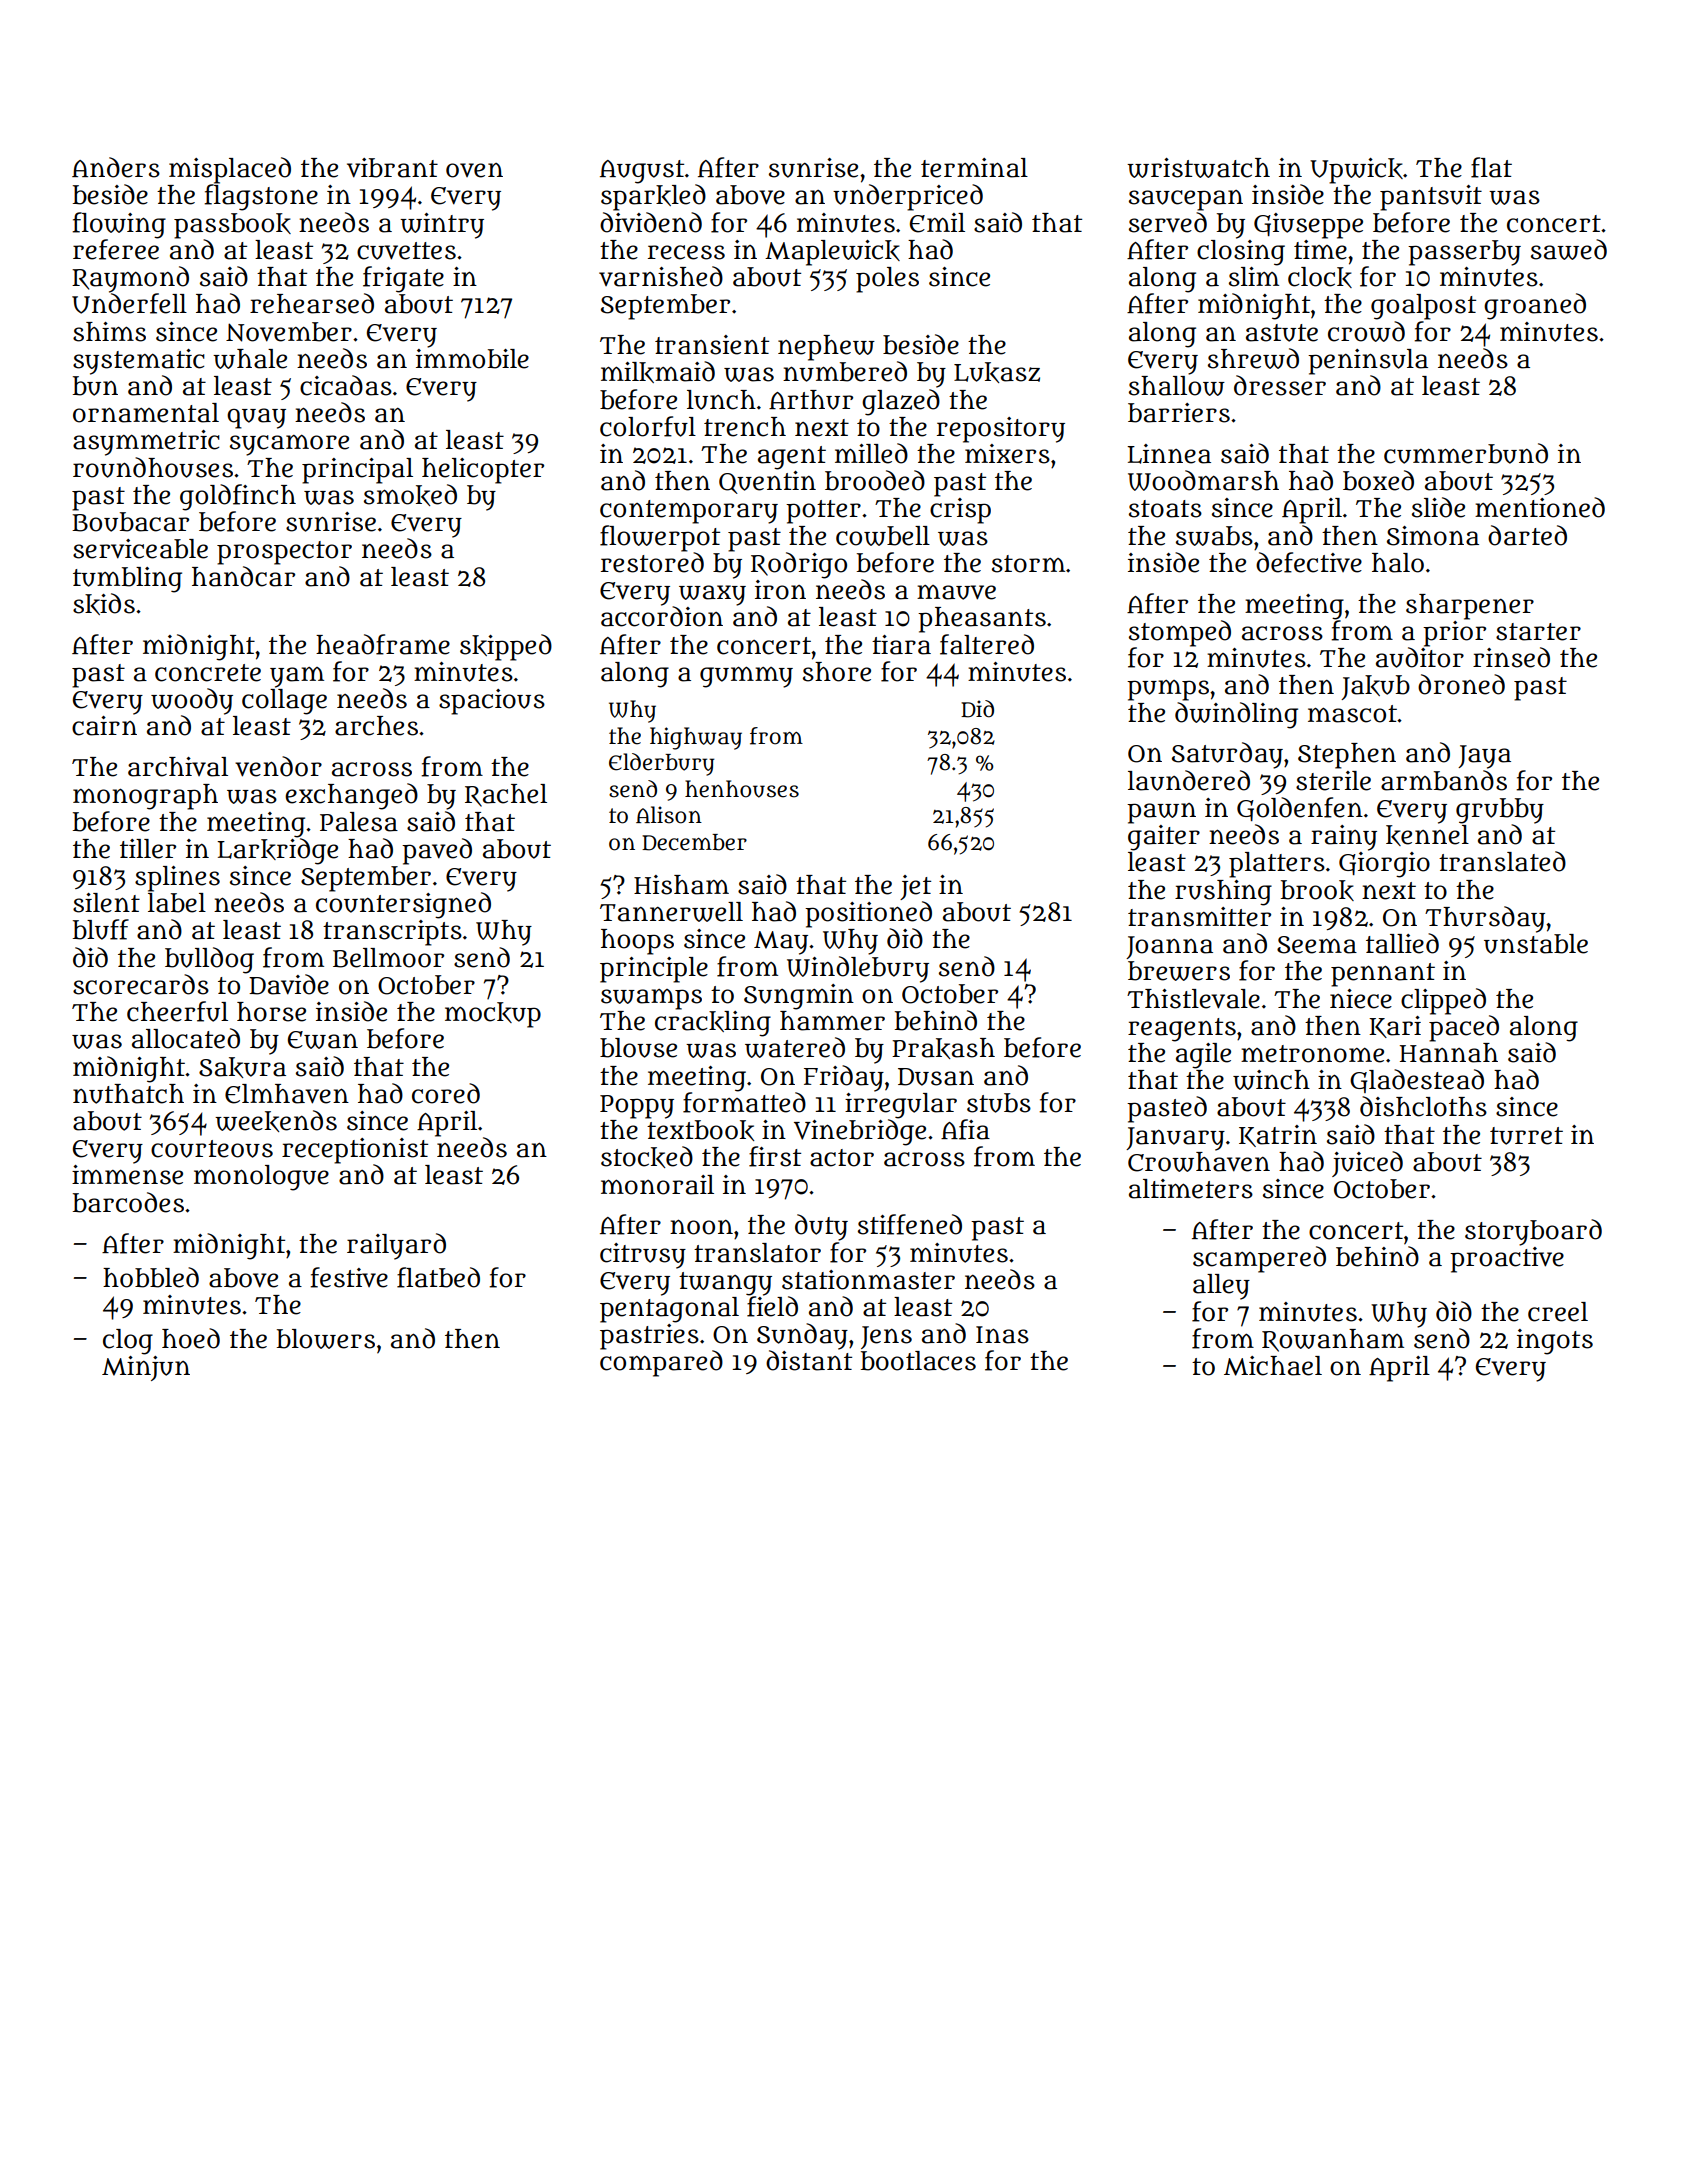 Image resolution: width=1683 pixels, height=2178 pixels. What do you see at coordinates (974, 168) in the image?
I see `terminal` at bounding box center [974, 168].
